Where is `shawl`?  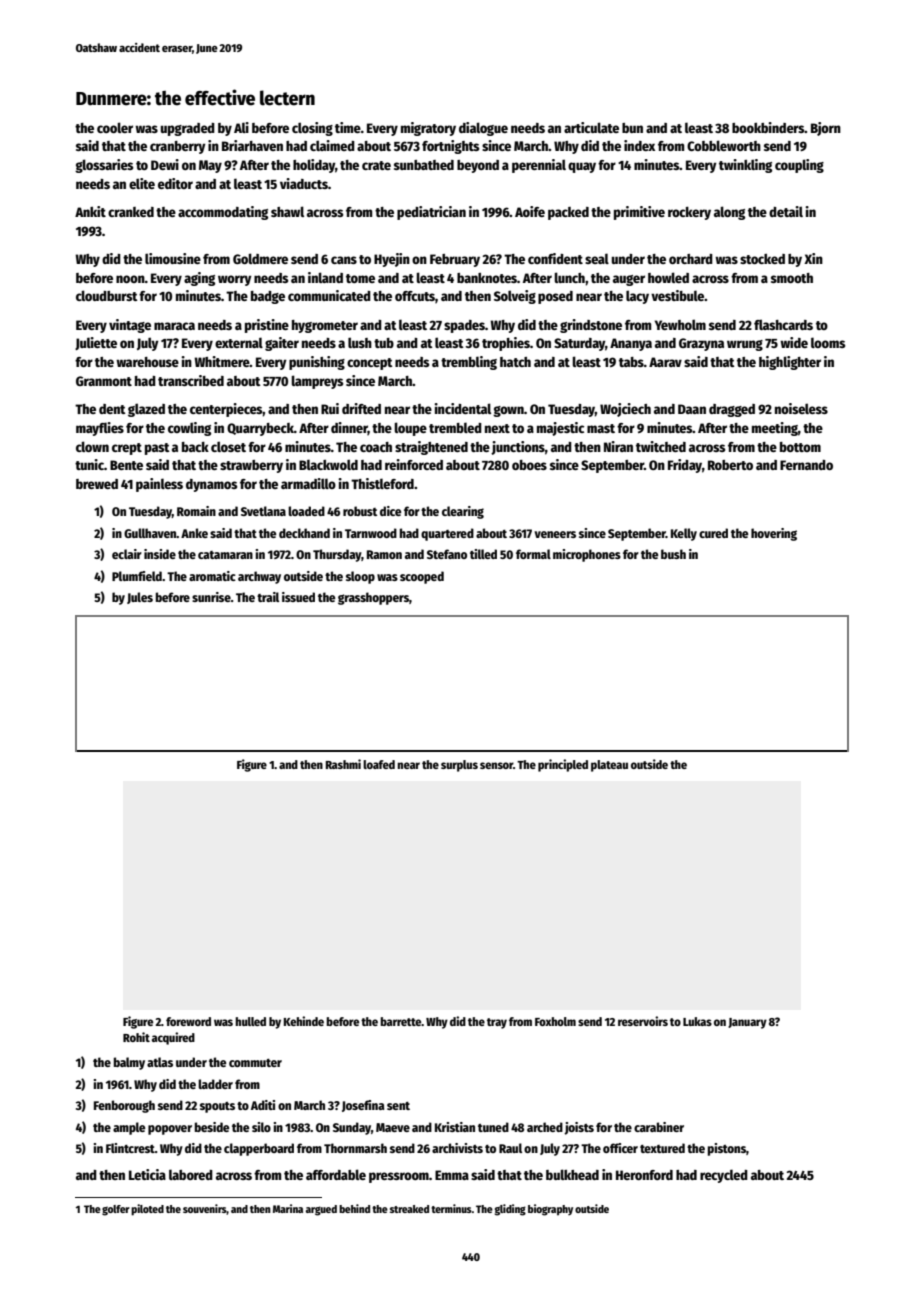
shawl is located at coordinates (287, 211).
